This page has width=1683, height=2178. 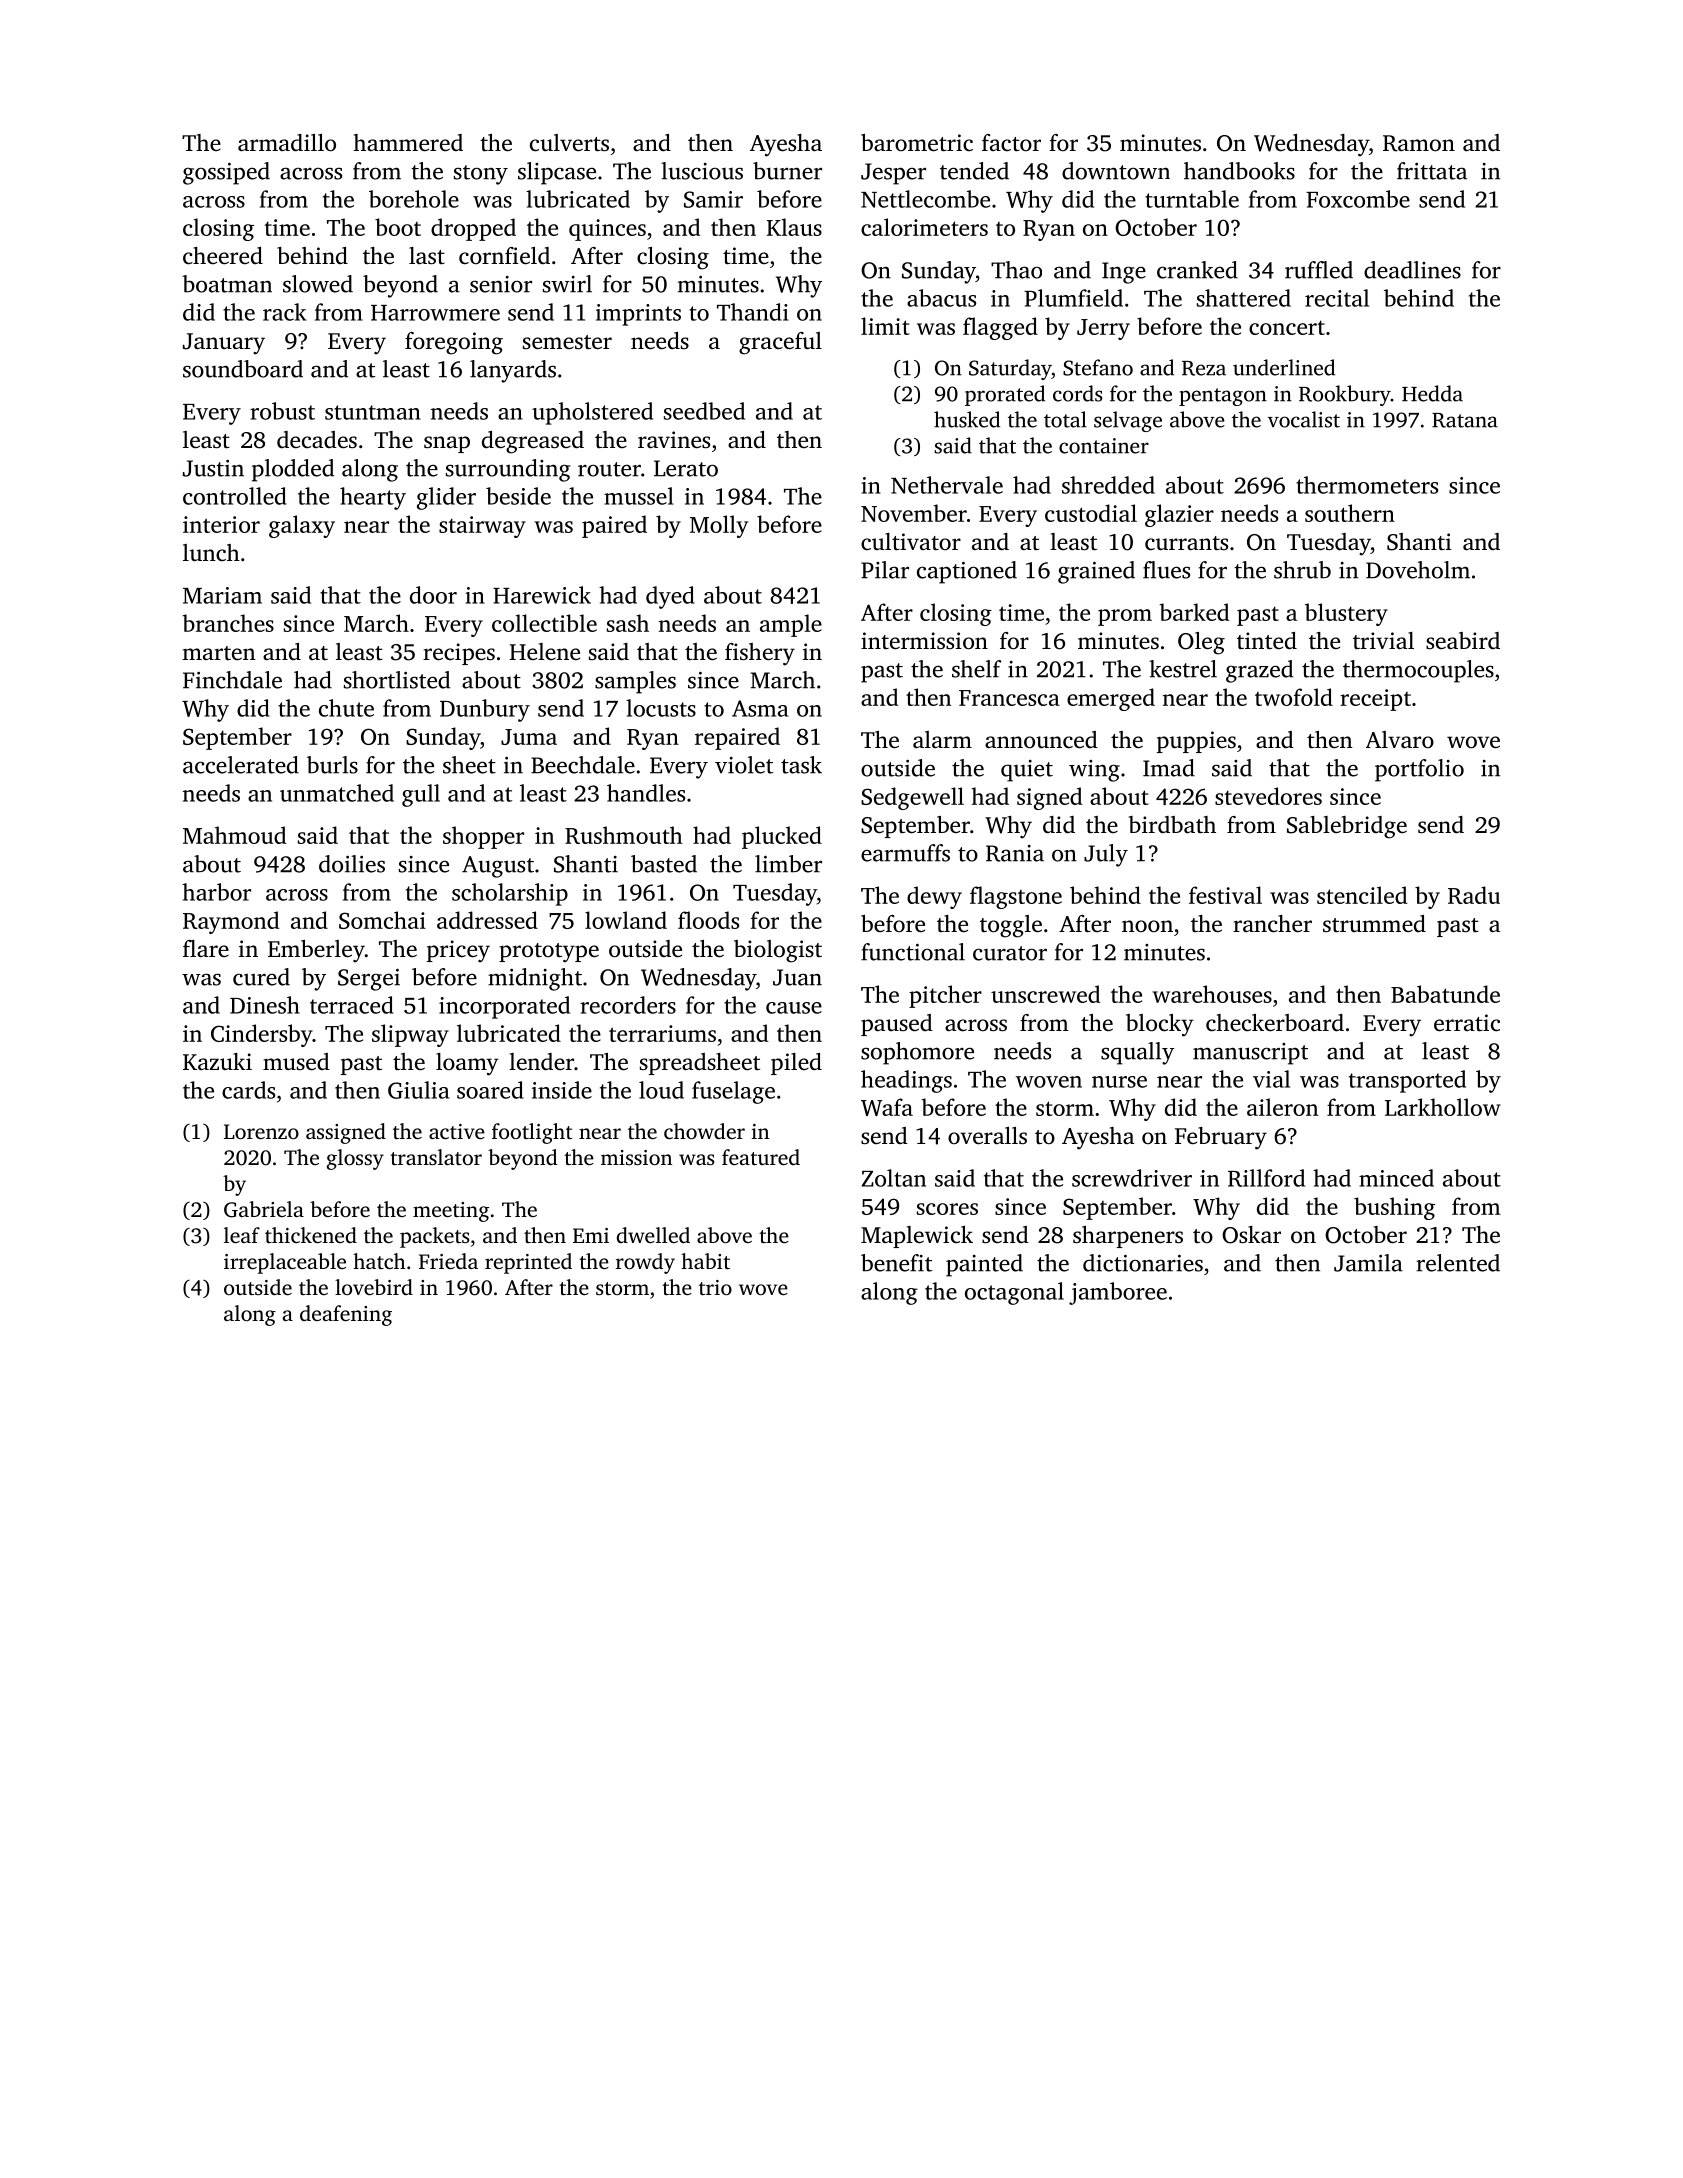 I want to click on August, so click(x=498, y=867).
